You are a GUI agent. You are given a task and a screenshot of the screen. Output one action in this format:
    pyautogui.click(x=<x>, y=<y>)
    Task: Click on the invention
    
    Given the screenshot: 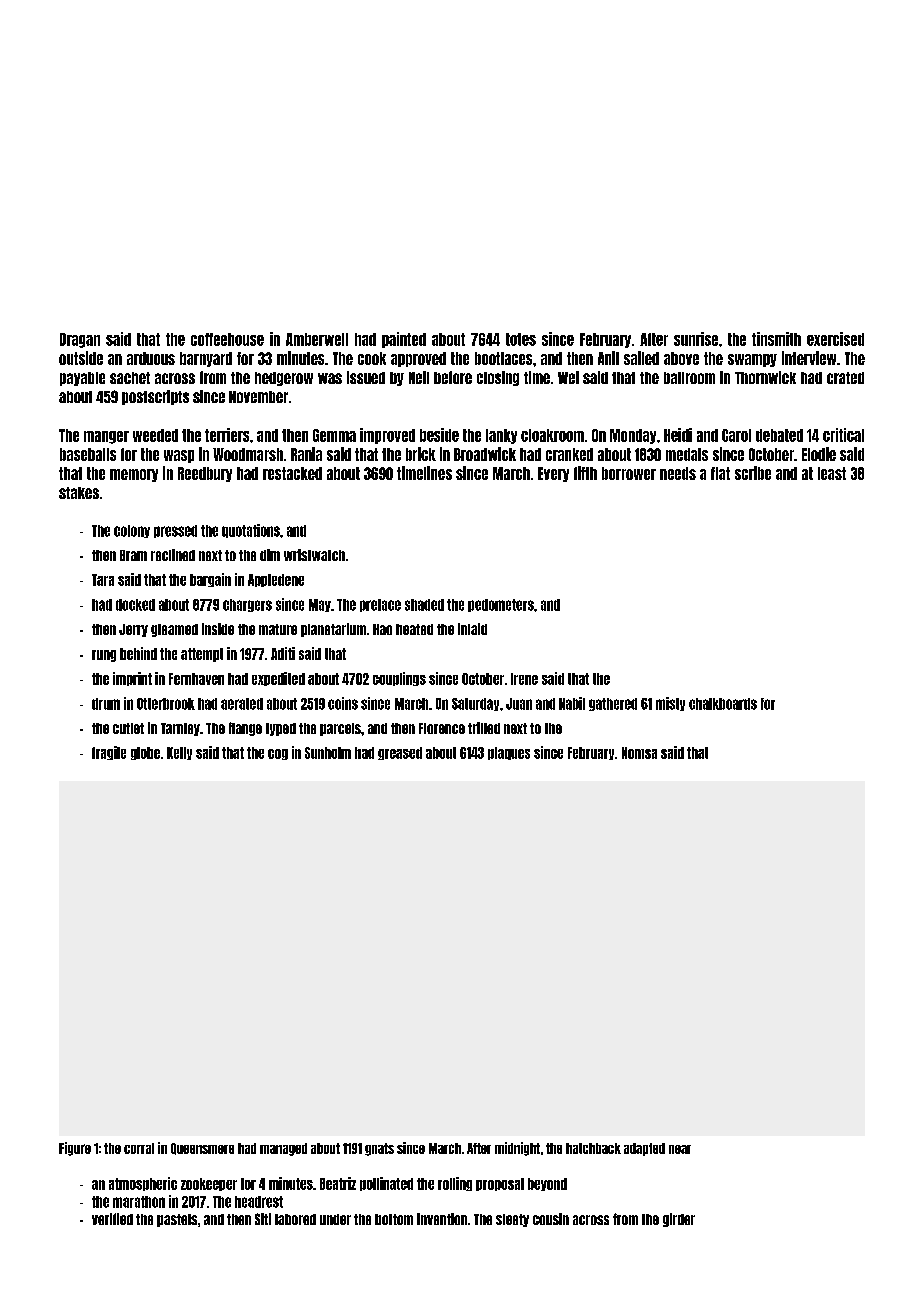 What is the action you would take?
    pyautogui.click(x=442, y=1219)
